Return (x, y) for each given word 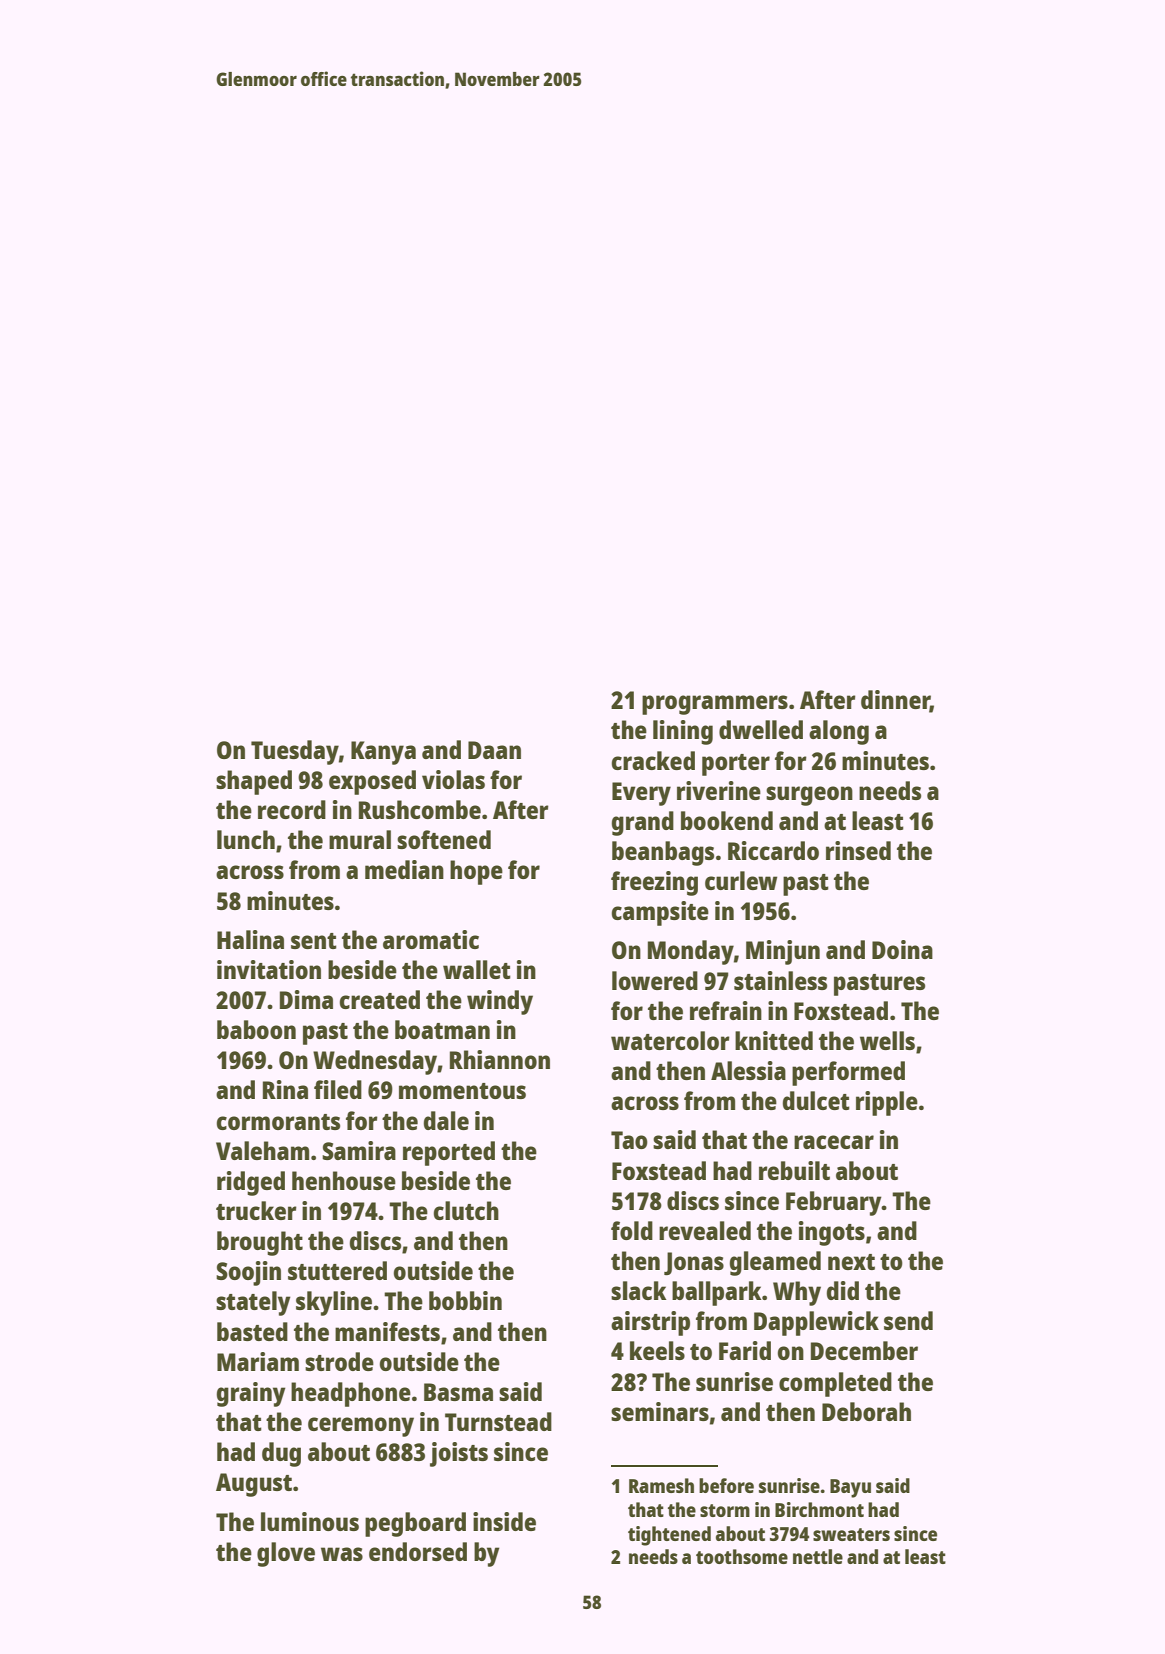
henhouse (344, 1180)
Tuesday (295, 752)
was (342, 1554)
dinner (895, 701)
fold (632, 1230)
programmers (715, 705)
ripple (887, 1103)
